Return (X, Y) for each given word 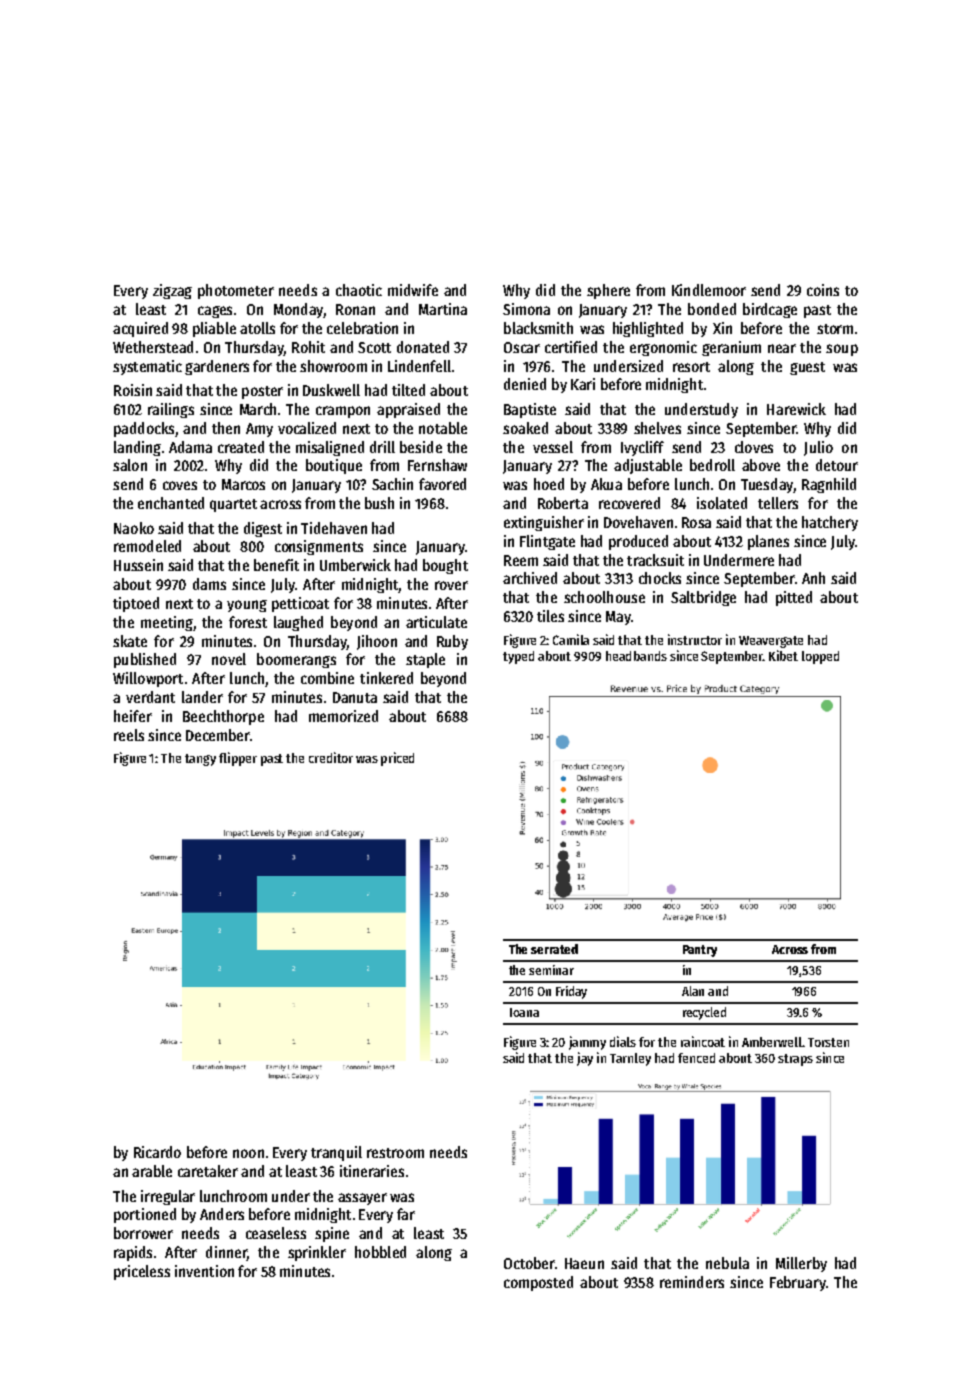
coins (823, 290)
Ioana (524, 1012)
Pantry (700, 951)
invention (204, 1271)
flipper (238, 759)
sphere (608, 291)
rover (451, 585)
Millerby (801, 1264)
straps (795, 1060)
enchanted (171, 503)
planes (768, 542)
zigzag (172, 291)
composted (538, 1283)
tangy (200, 760)
